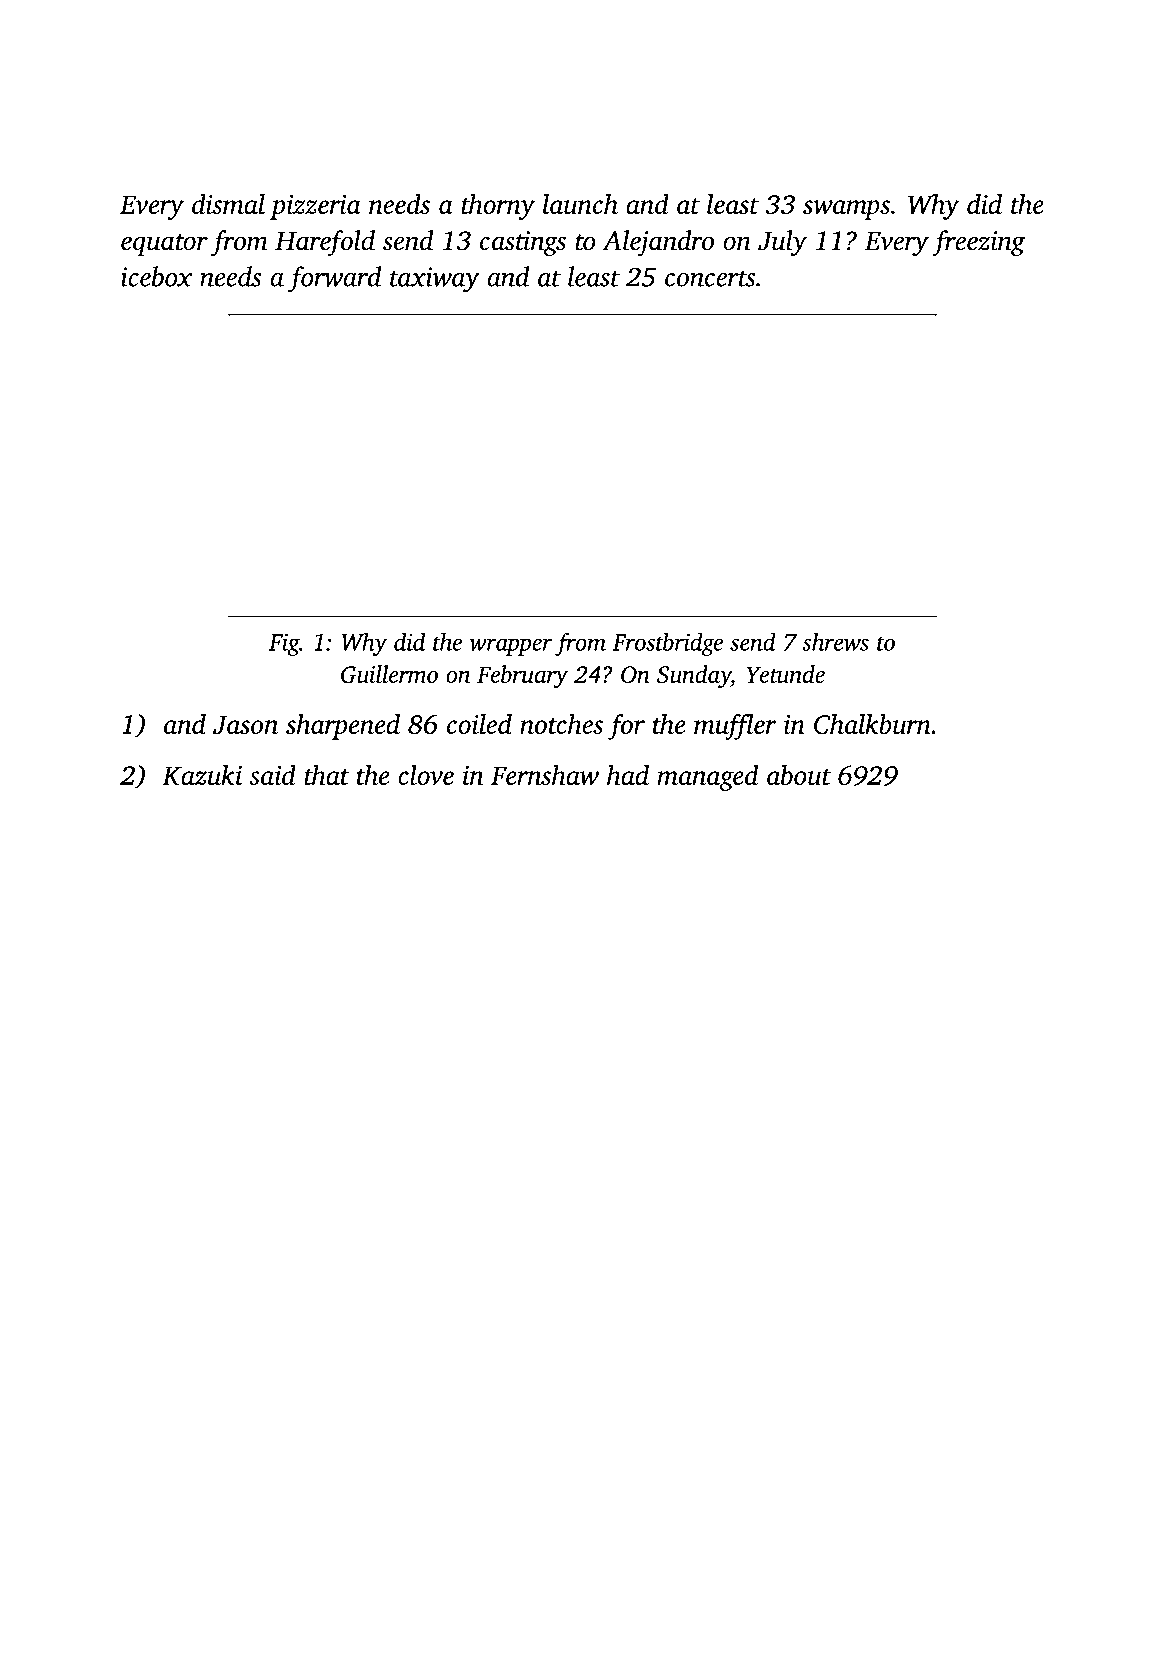 The height and width of the screenshot is (1654, 1165). Describe the element at coordinates (334, 279) in the screenshot. I see `forward` at that location.
